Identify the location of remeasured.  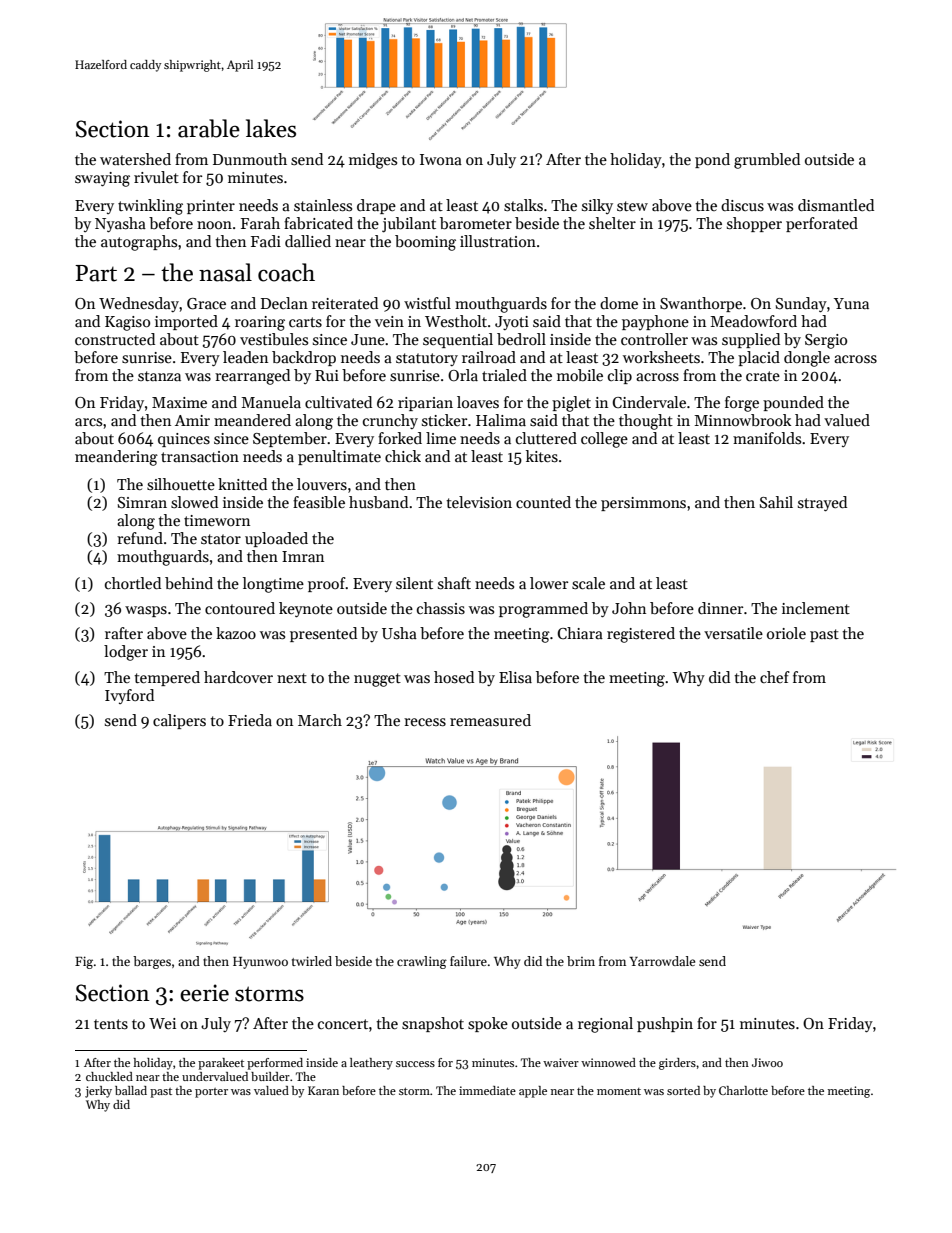
(490, 720).
